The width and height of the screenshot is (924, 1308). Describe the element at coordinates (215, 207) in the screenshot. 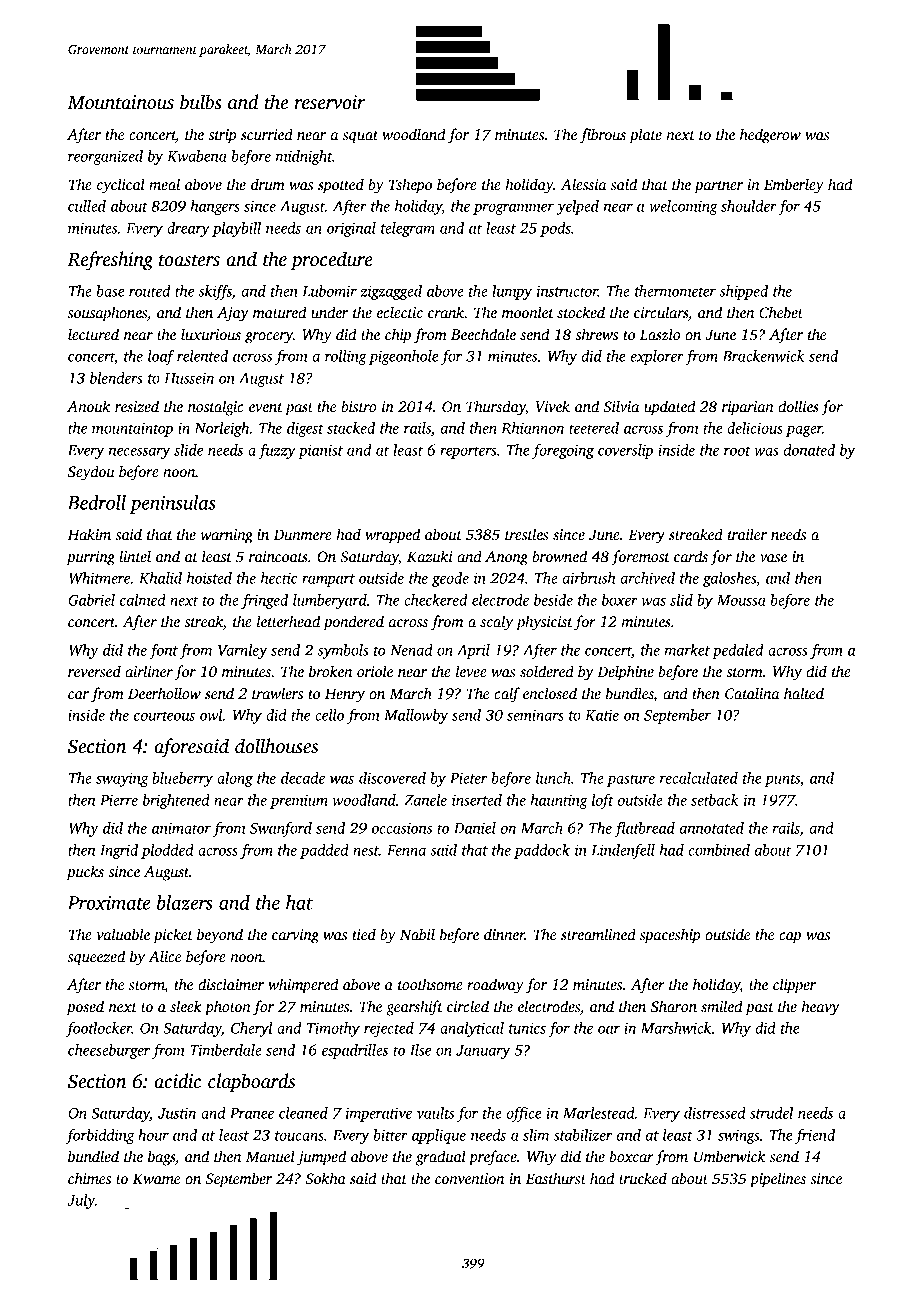

I see `hangers` at that location.
